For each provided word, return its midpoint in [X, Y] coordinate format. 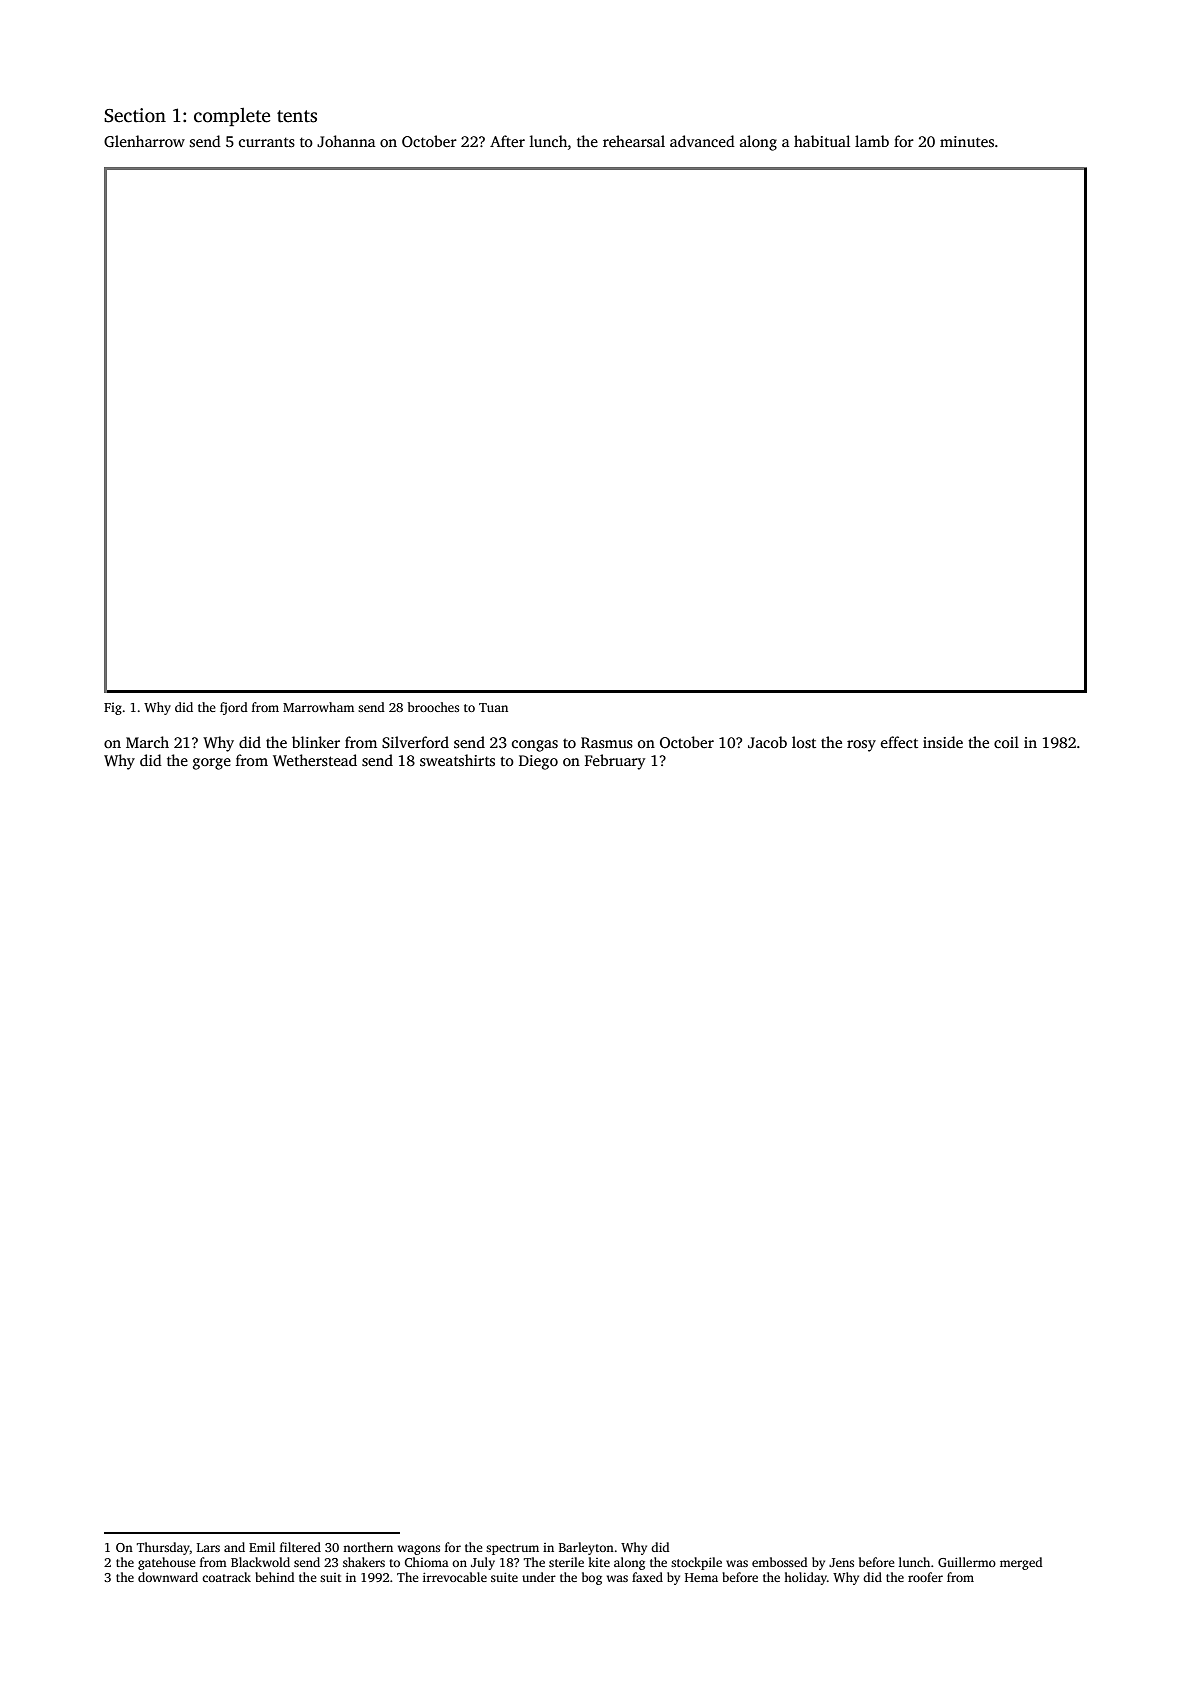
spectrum [512, 1549]
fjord [234, 708]
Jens [841, 1562]
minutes [967, 141]
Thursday [163, 1548]
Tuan [493, 707]
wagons [419, 1550]
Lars [208, 1547]
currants [267, 142]
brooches [433, 707]
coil [1006, 742]
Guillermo [967, 1562]
